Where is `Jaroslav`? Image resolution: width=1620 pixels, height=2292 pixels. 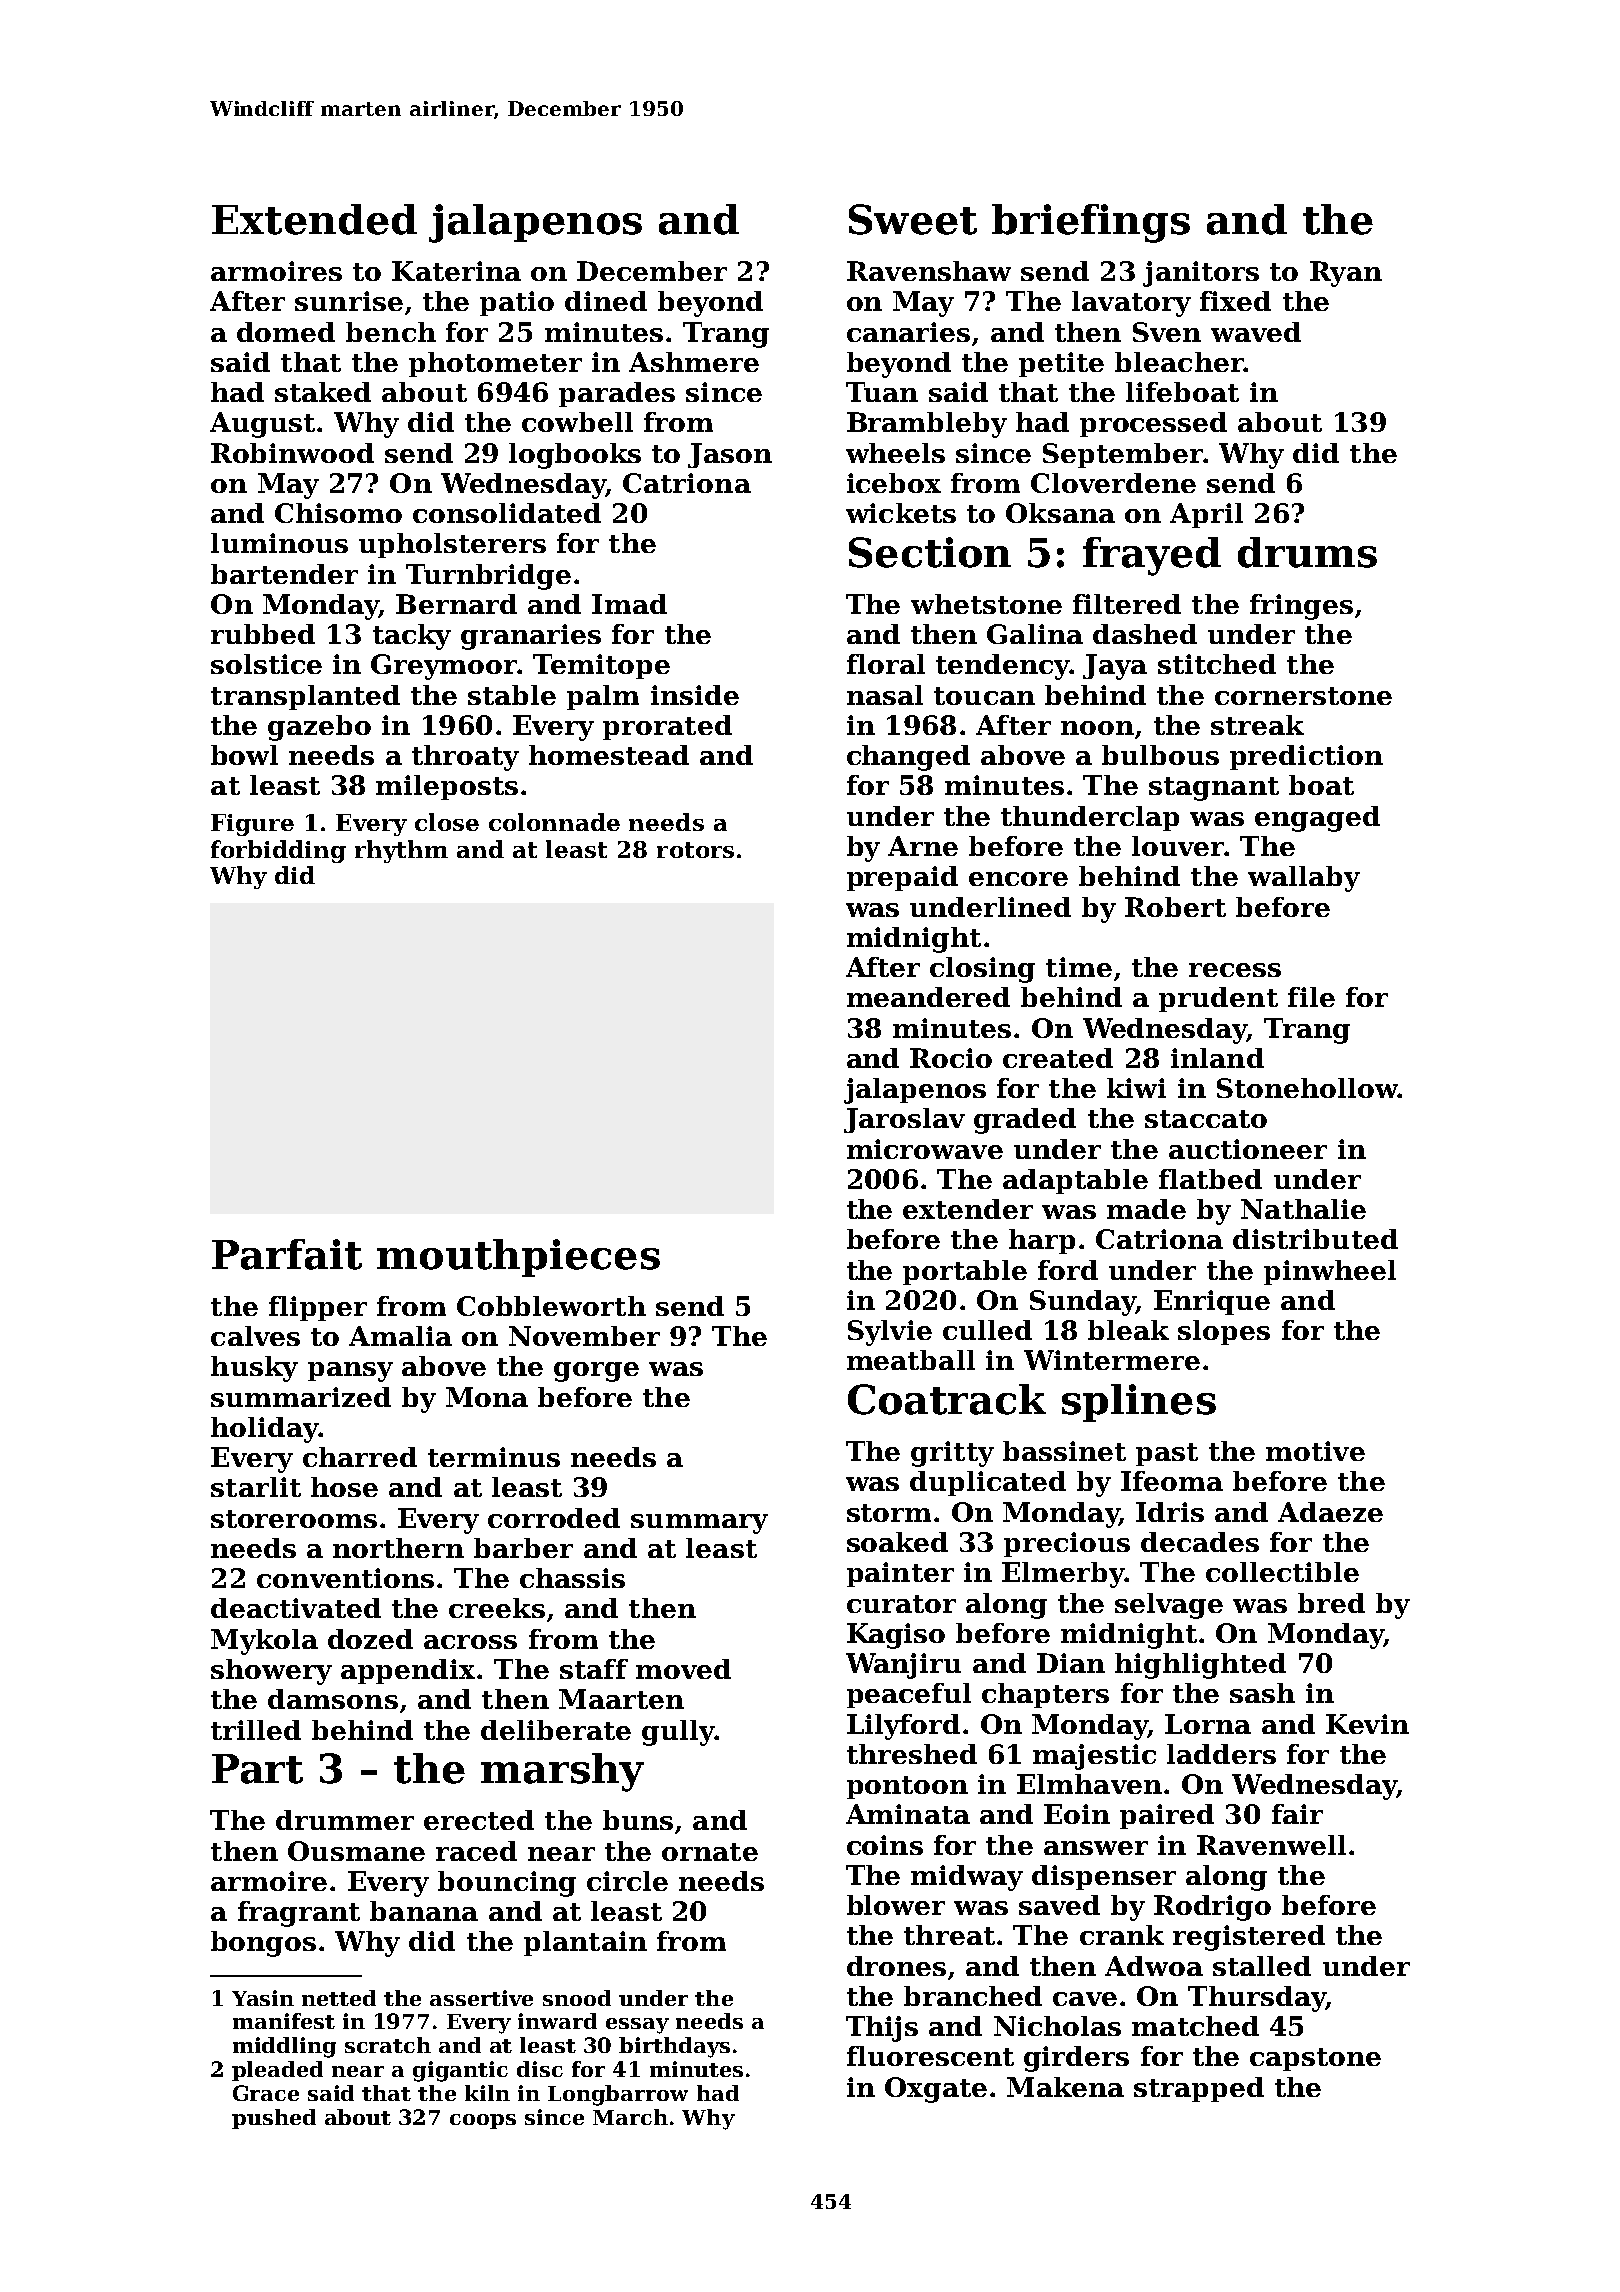
Jaroslav is located at coordinates (904, 1120).
